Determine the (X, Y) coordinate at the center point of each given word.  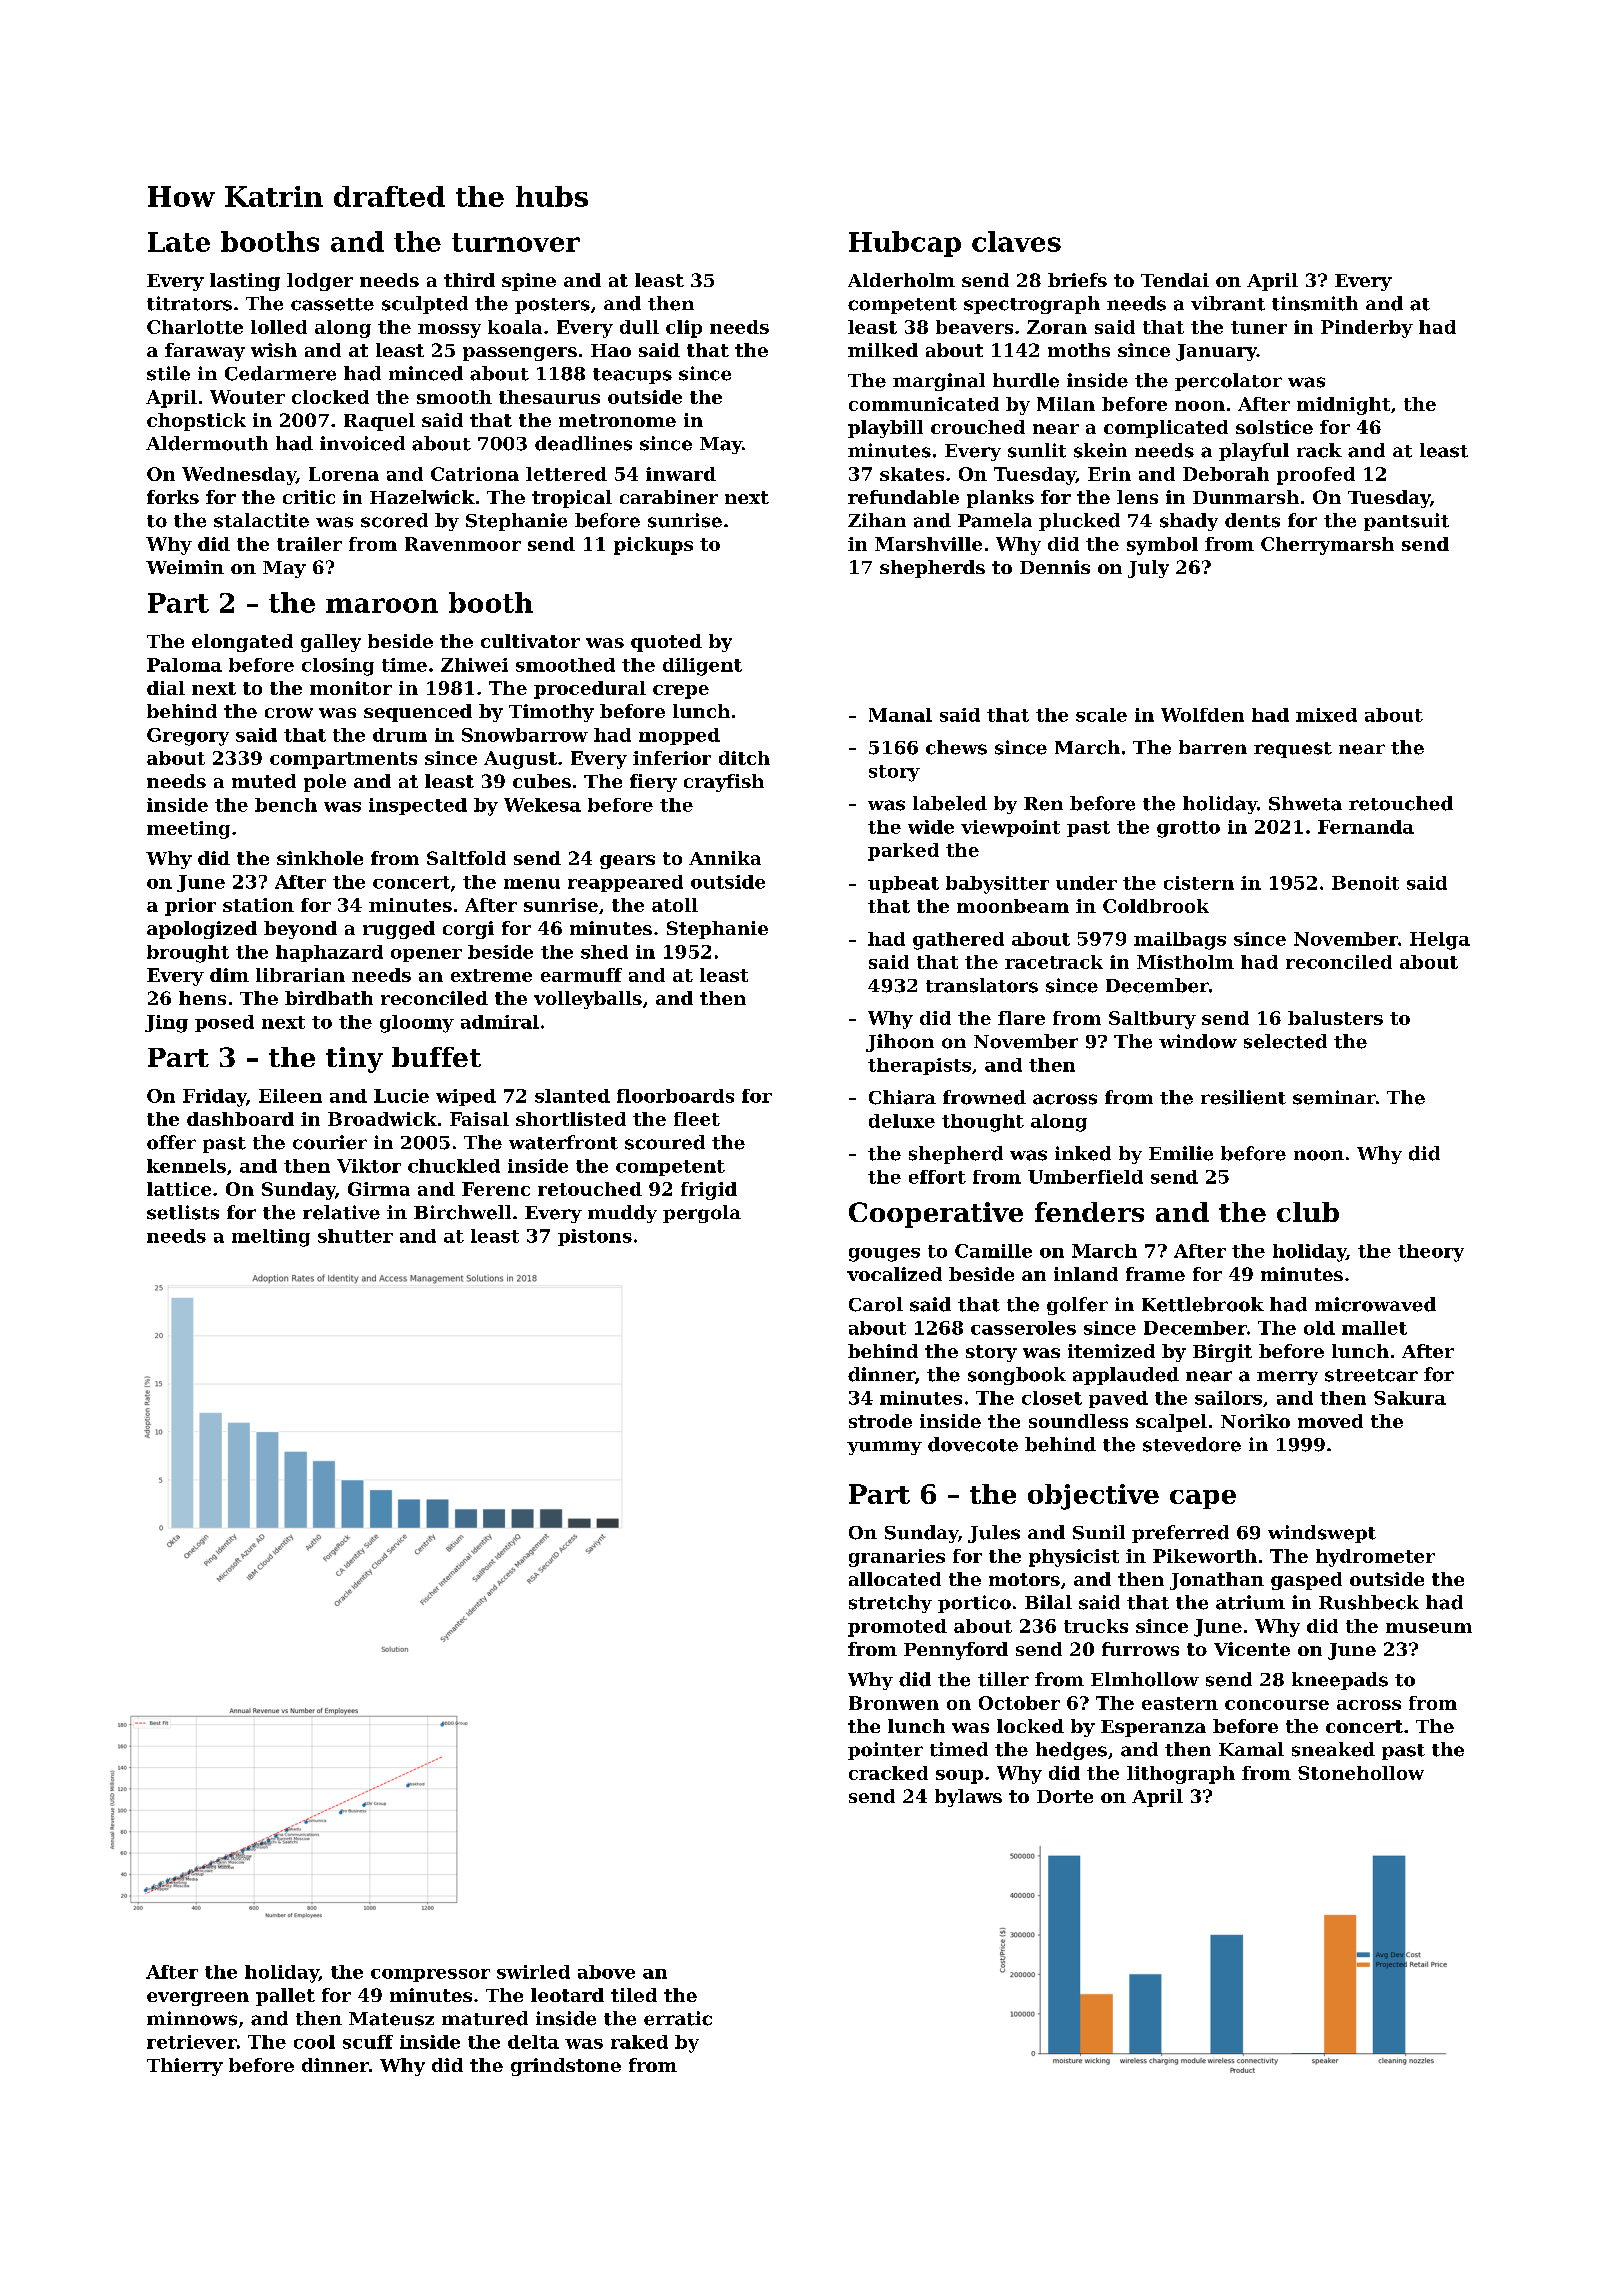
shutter (355, 1236)
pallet (285, 1997)
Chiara (902, 1097)
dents (1252, 520)
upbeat (903, 884)
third (469, 280)
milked (883, 350)
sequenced (418, 713)
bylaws (968, 1798)
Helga (1440, 941)
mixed (1326, 715)
